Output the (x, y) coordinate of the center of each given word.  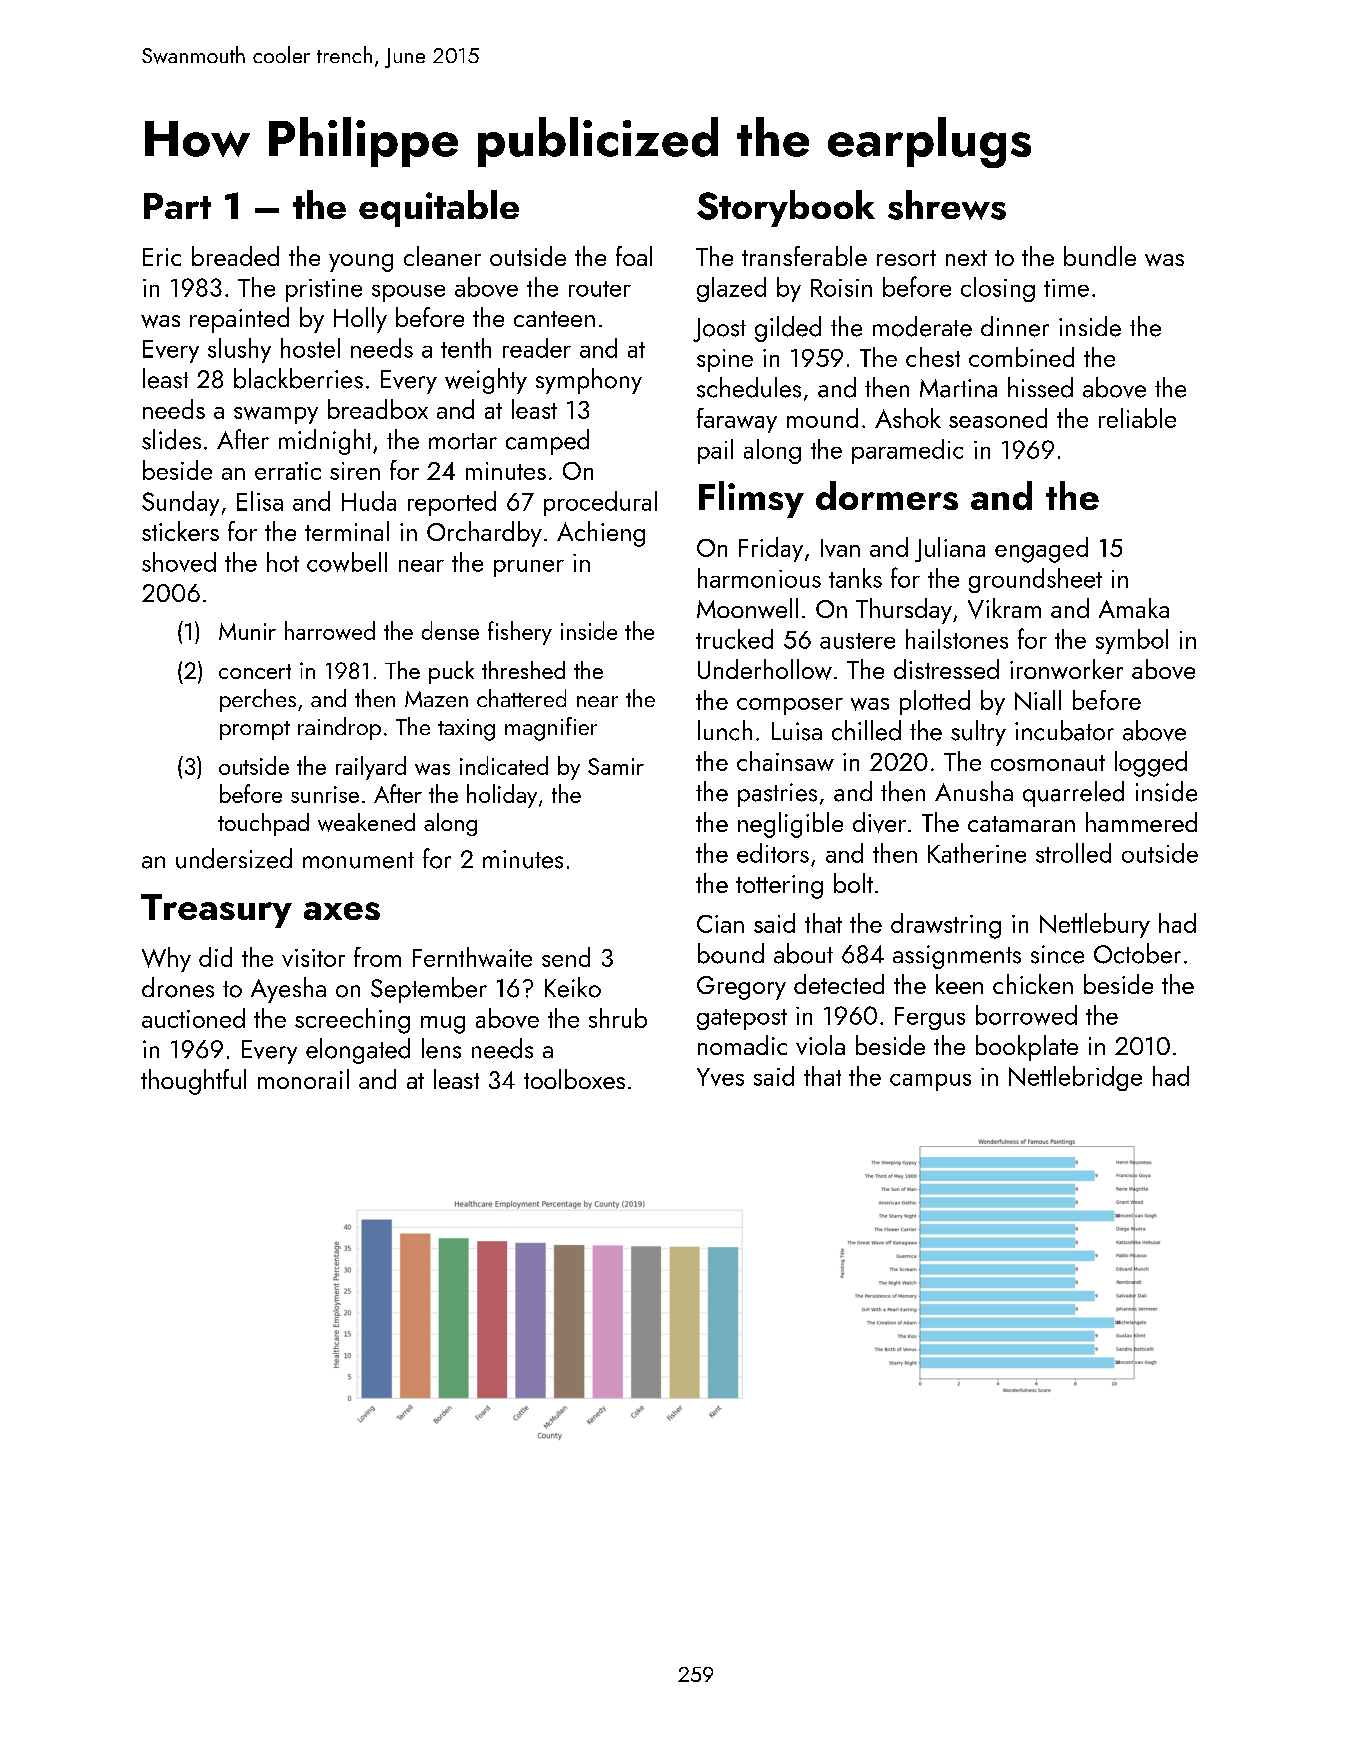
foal (634, 256)
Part (177, 206)
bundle (1100, 256)
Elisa (260, 501)
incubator (1064, 730)
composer (790, 706)
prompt (255, 730)
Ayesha (288, 990)
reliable (1137, 418)
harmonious (759, 578)
